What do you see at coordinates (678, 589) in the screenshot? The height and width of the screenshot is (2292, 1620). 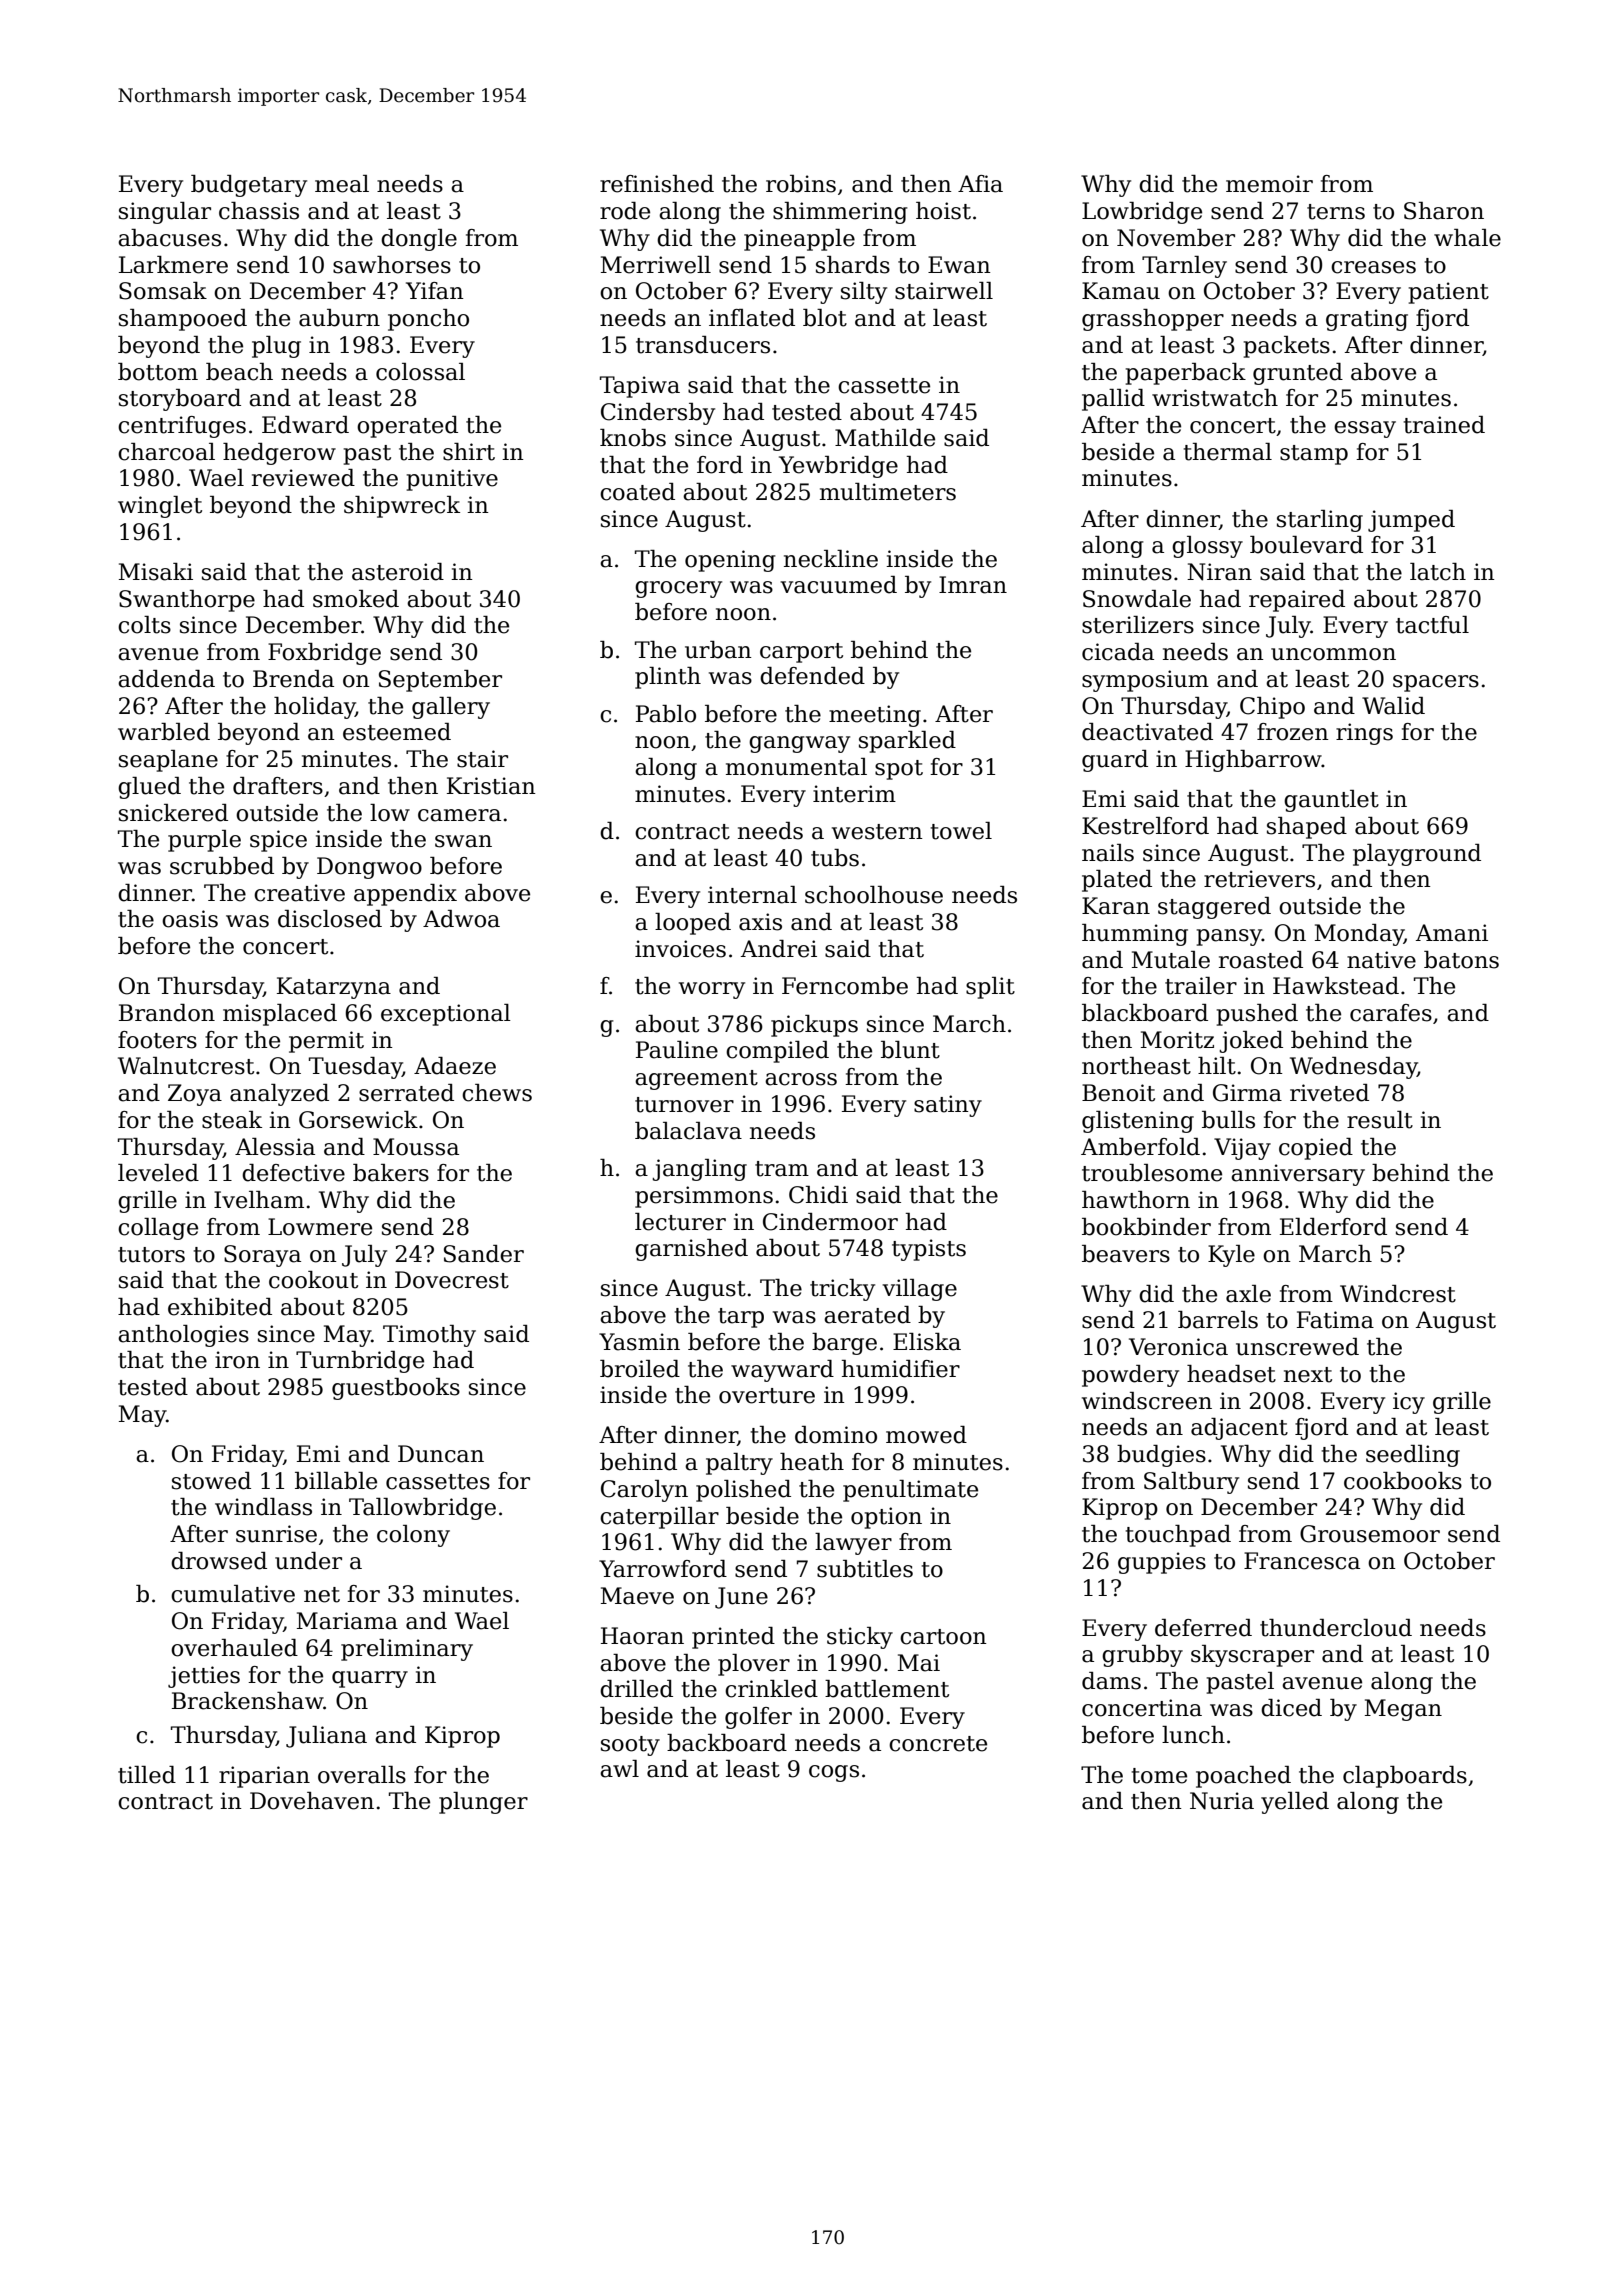 I see `grocery` at bounding box center [678, 589].
